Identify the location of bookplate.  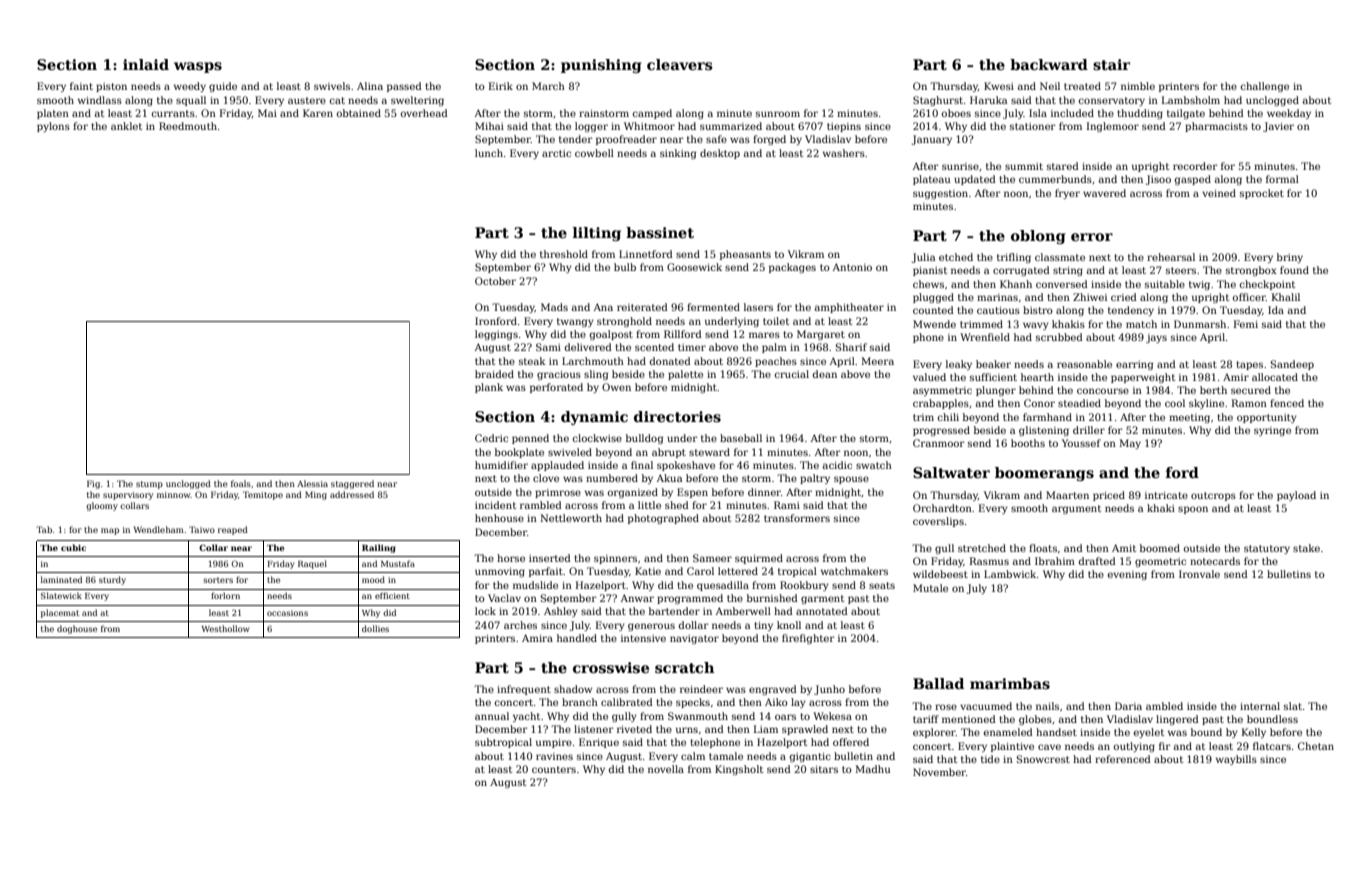
(519, 453).
